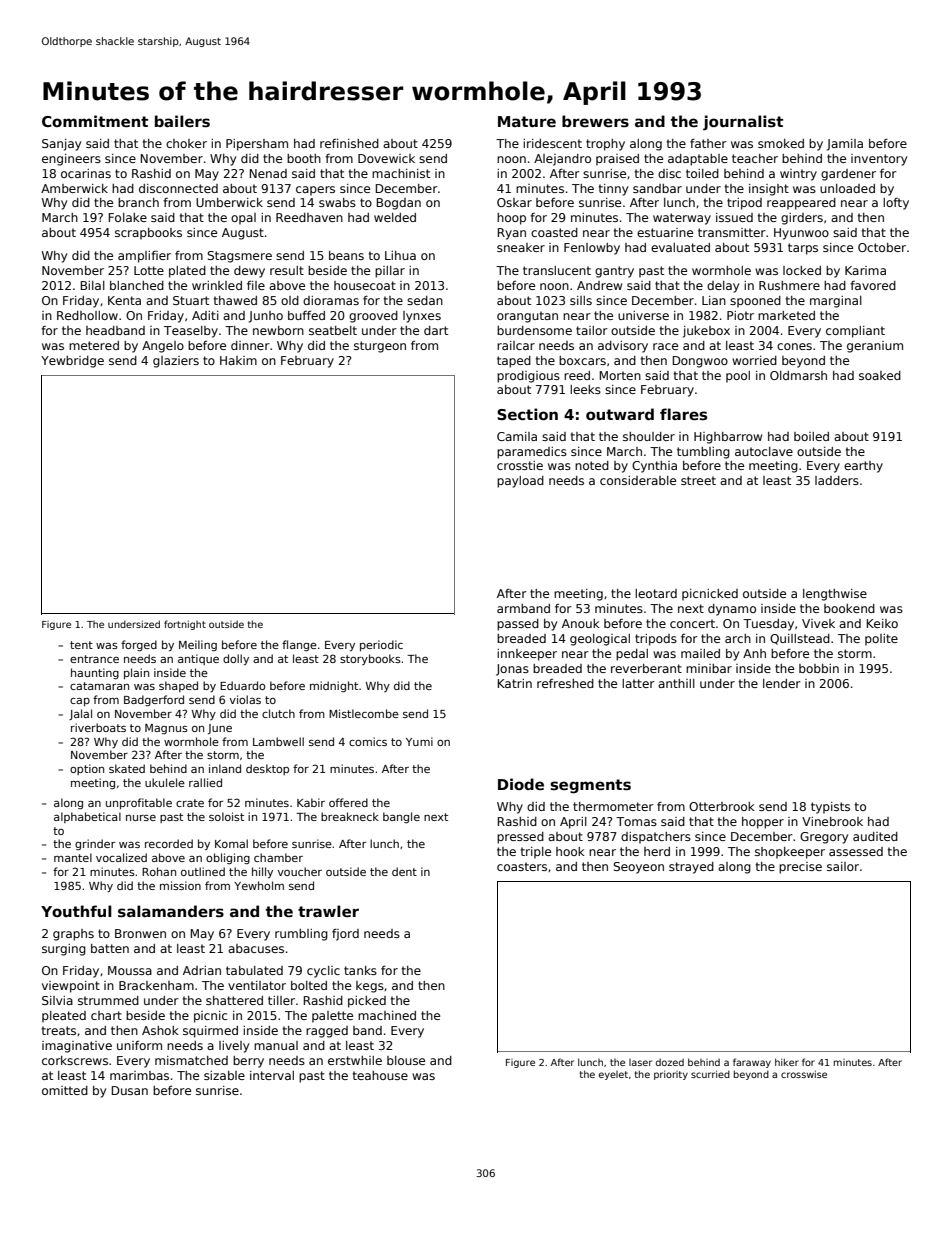 The height and width of the screenshot is (1233, 952). Describe the element at coordinates (65, 1090) in the screenshot. I see `omitted` at that location.
